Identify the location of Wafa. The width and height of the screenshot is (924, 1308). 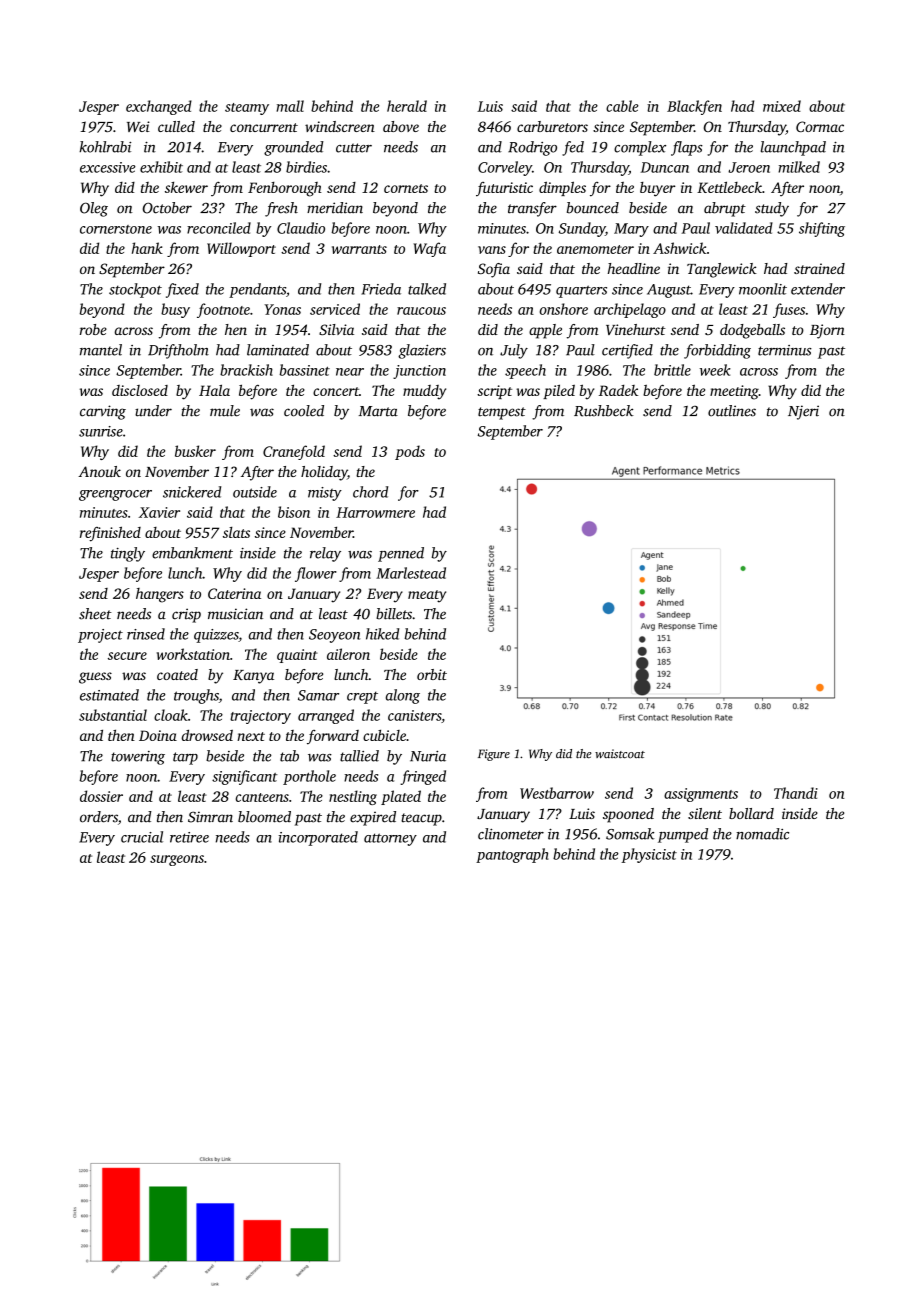
(429, 249).
